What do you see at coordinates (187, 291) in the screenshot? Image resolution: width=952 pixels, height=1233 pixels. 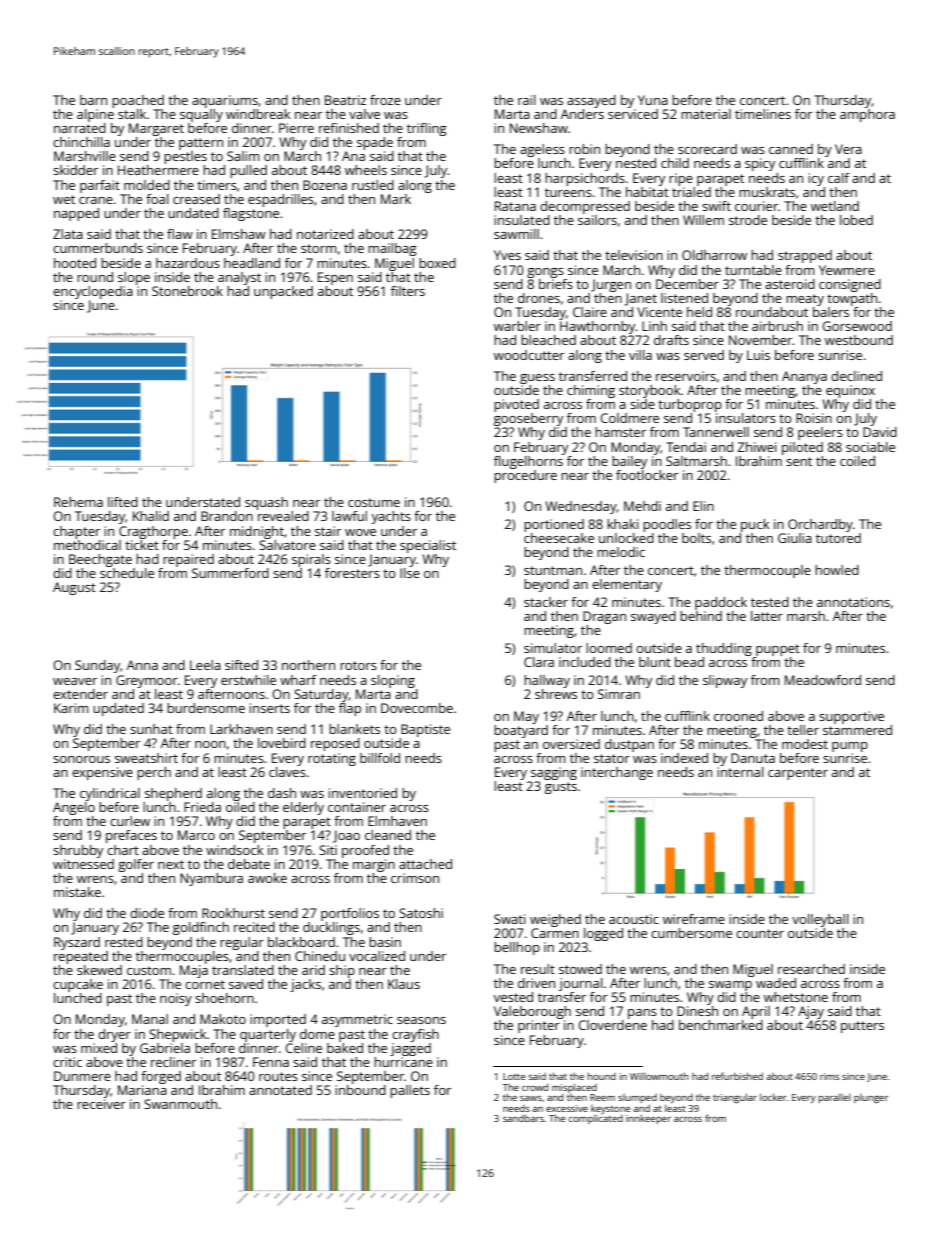 I see `Stonebrook` at bounding box center [187, 291].
